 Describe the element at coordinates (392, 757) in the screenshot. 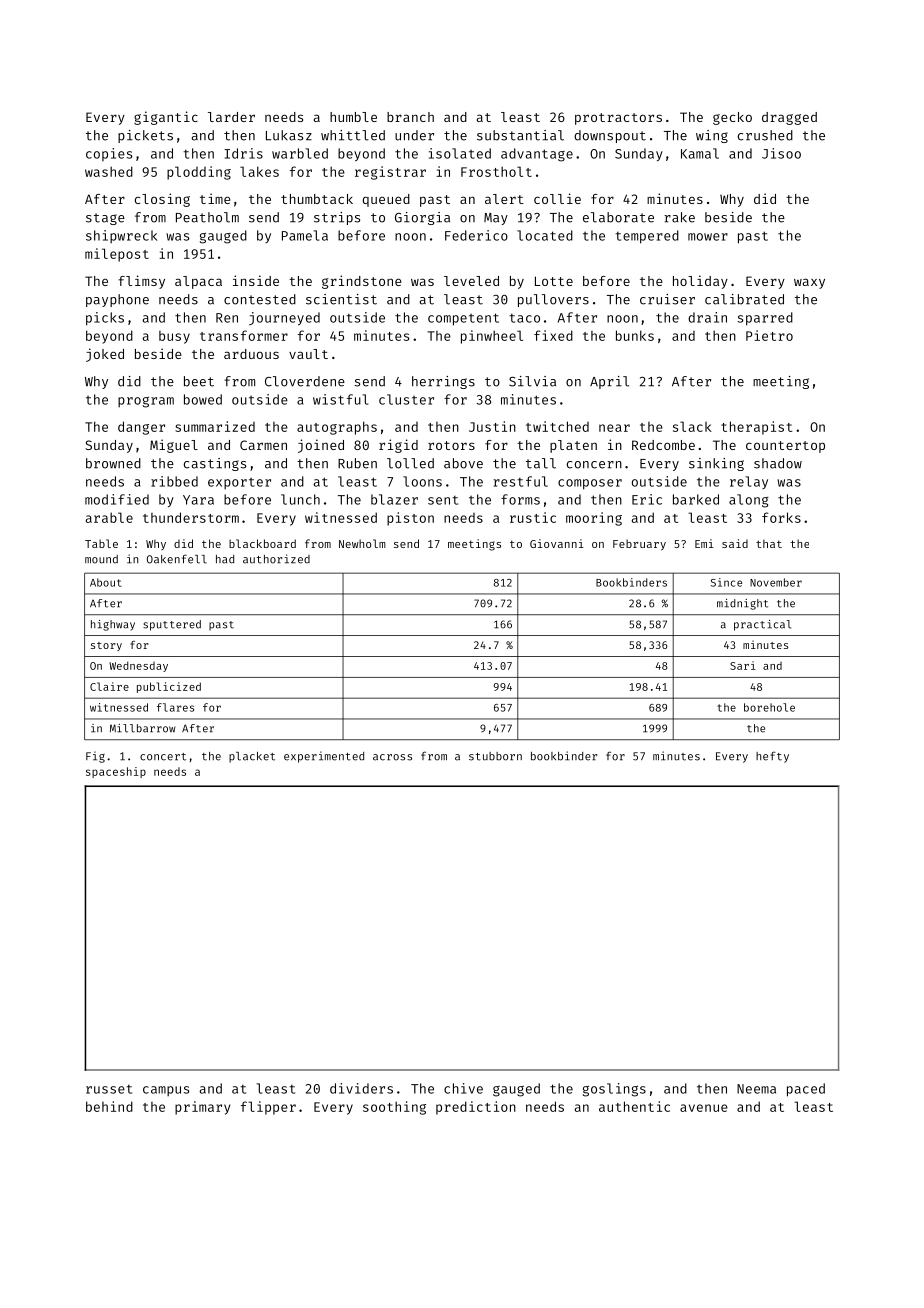

I see `across` at that location.
